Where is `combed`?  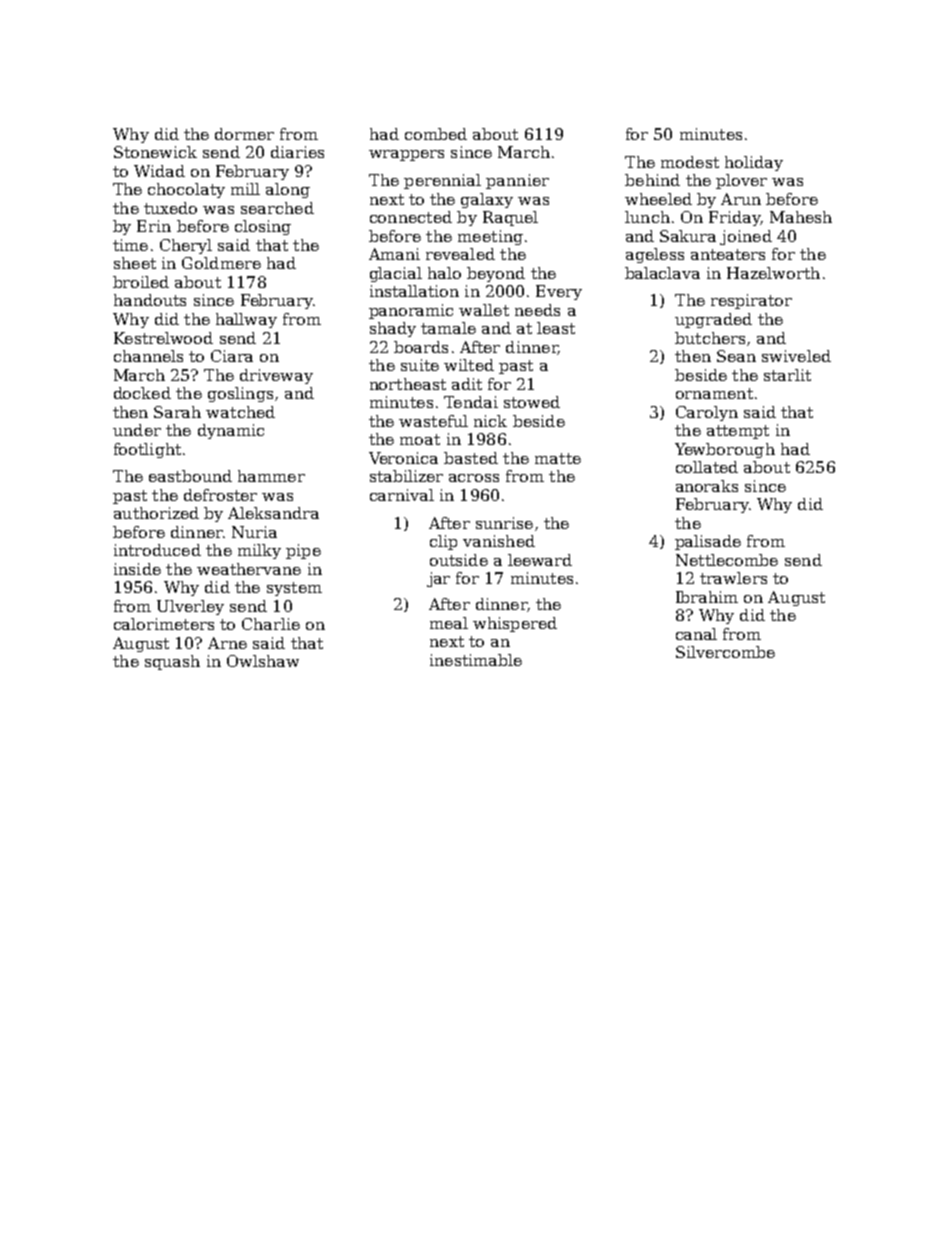
combed is located at coordinates (436, 134).
